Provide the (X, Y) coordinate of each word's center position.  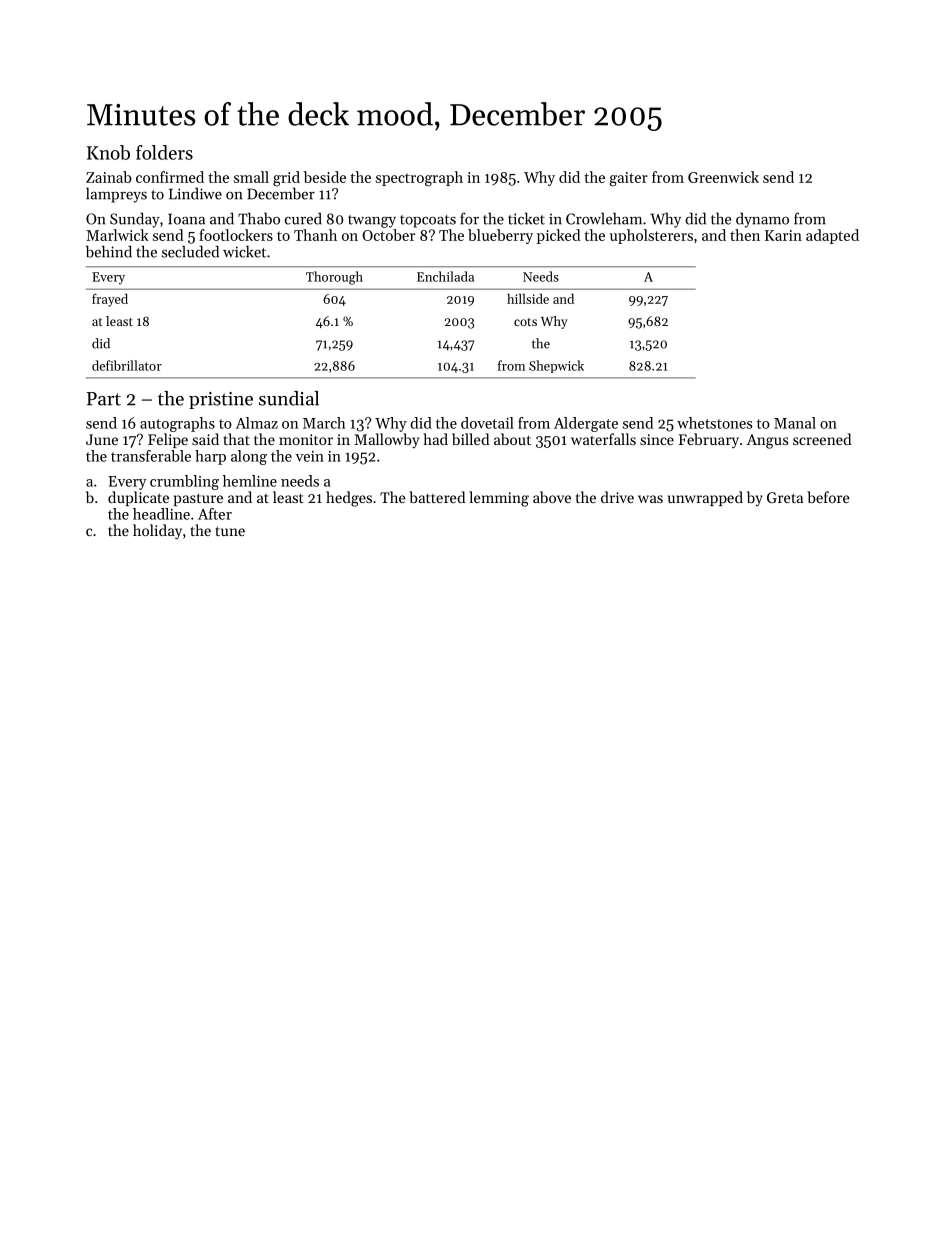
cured (303, 218)
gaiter (629, 179)
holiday (157, 532)
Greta (785, 497)
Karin (783, 235)
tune (230, 531)
